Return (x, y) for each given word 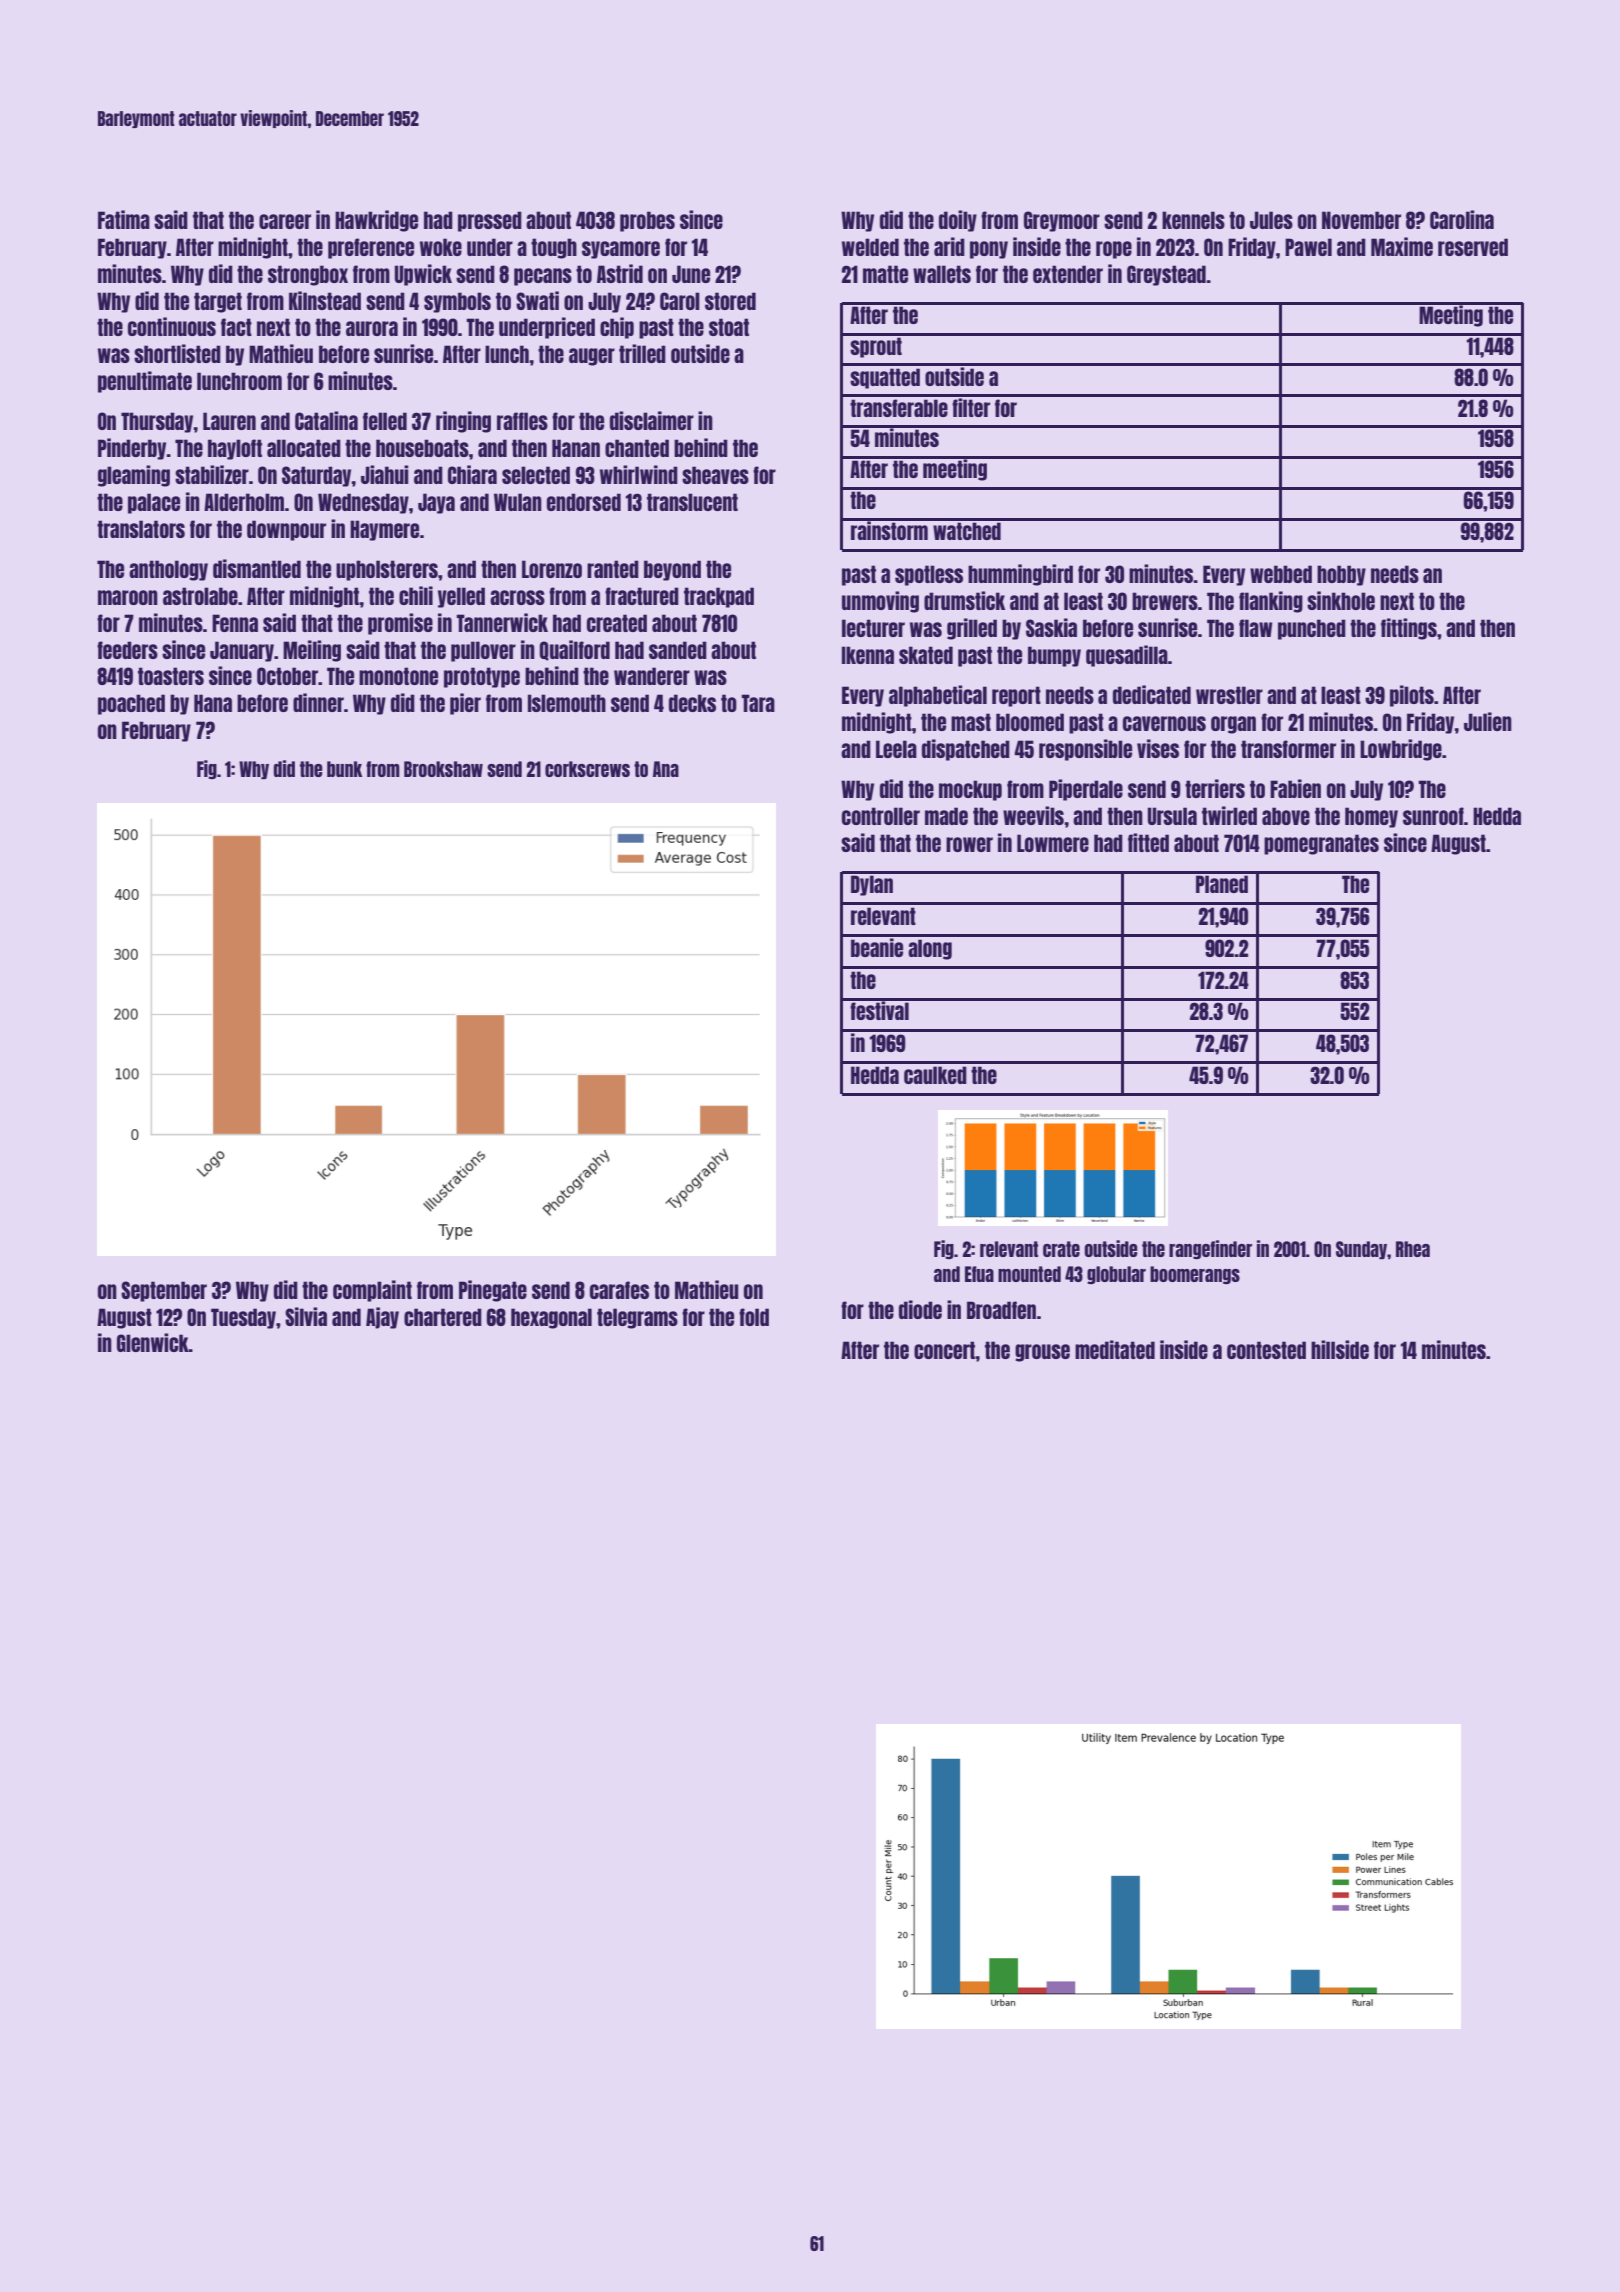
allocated (304, 448)
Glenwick (153, 1342)
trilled (642, 353)
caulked (935, 1075)
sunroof (1433, 816)
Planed (1222, 884)
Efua (979, 1274)
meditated (1115, 1349)
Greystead (1166, 275)
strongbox (308, 275)
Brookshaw (443, 769)
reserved (1473, 247)
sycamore (621, 250)
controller (881, 816)
